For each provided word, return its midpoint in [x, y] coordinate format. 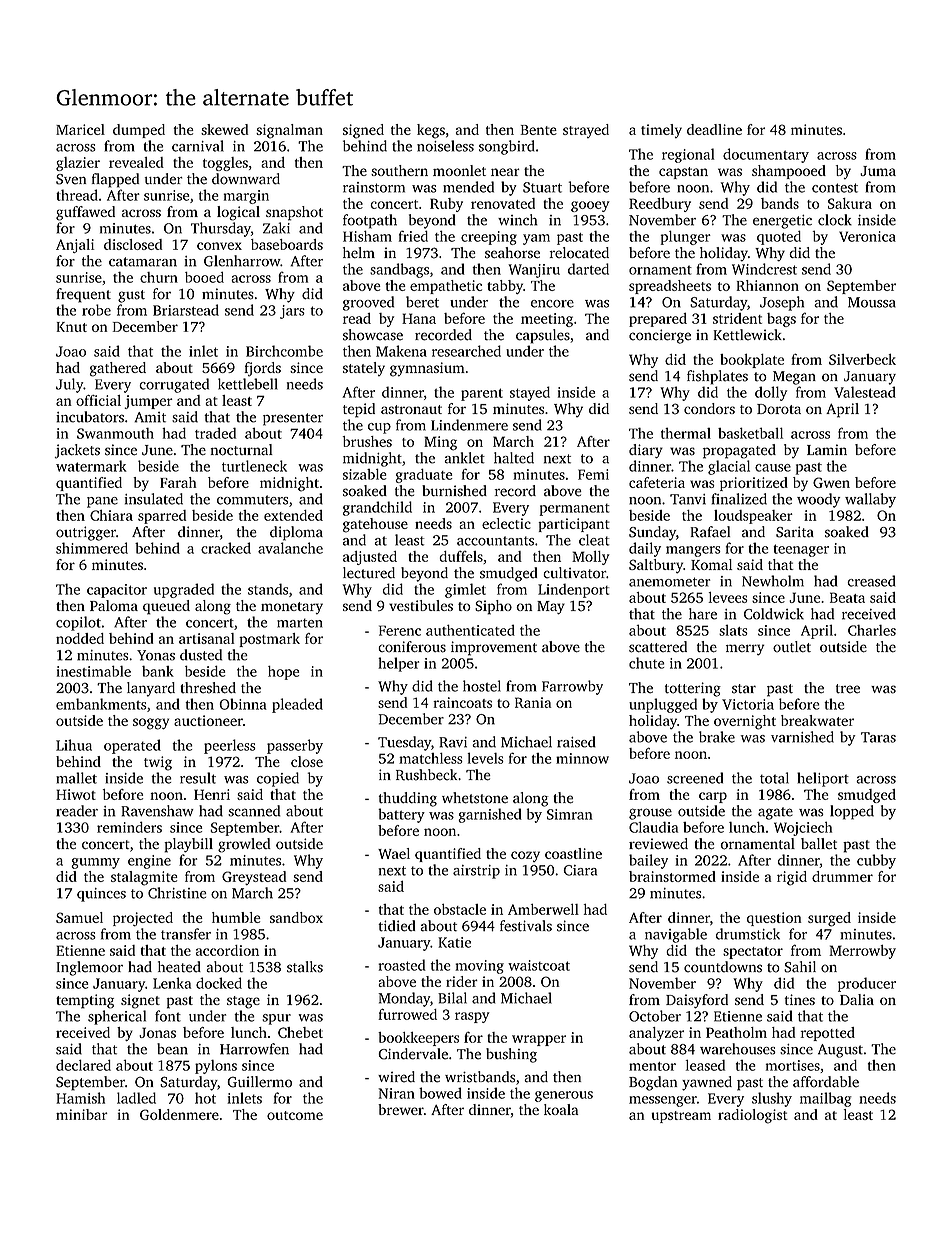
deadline [714, 129]
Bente [539, 130]
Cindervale [413, 1054]
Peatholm [736, 1032]
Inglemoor [90, 968]
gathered [118, 369]
